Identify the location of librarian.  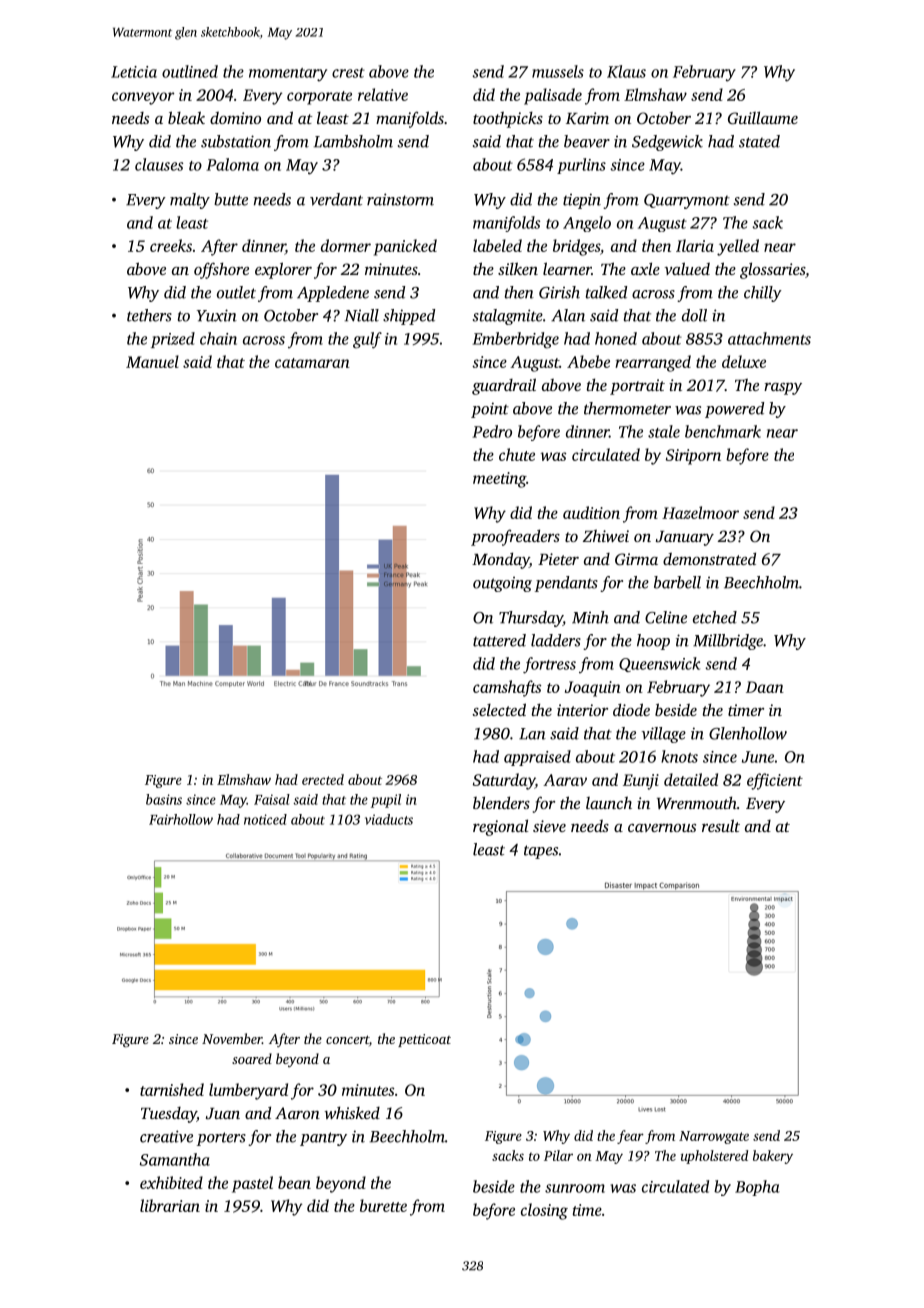
(170, 1205).
